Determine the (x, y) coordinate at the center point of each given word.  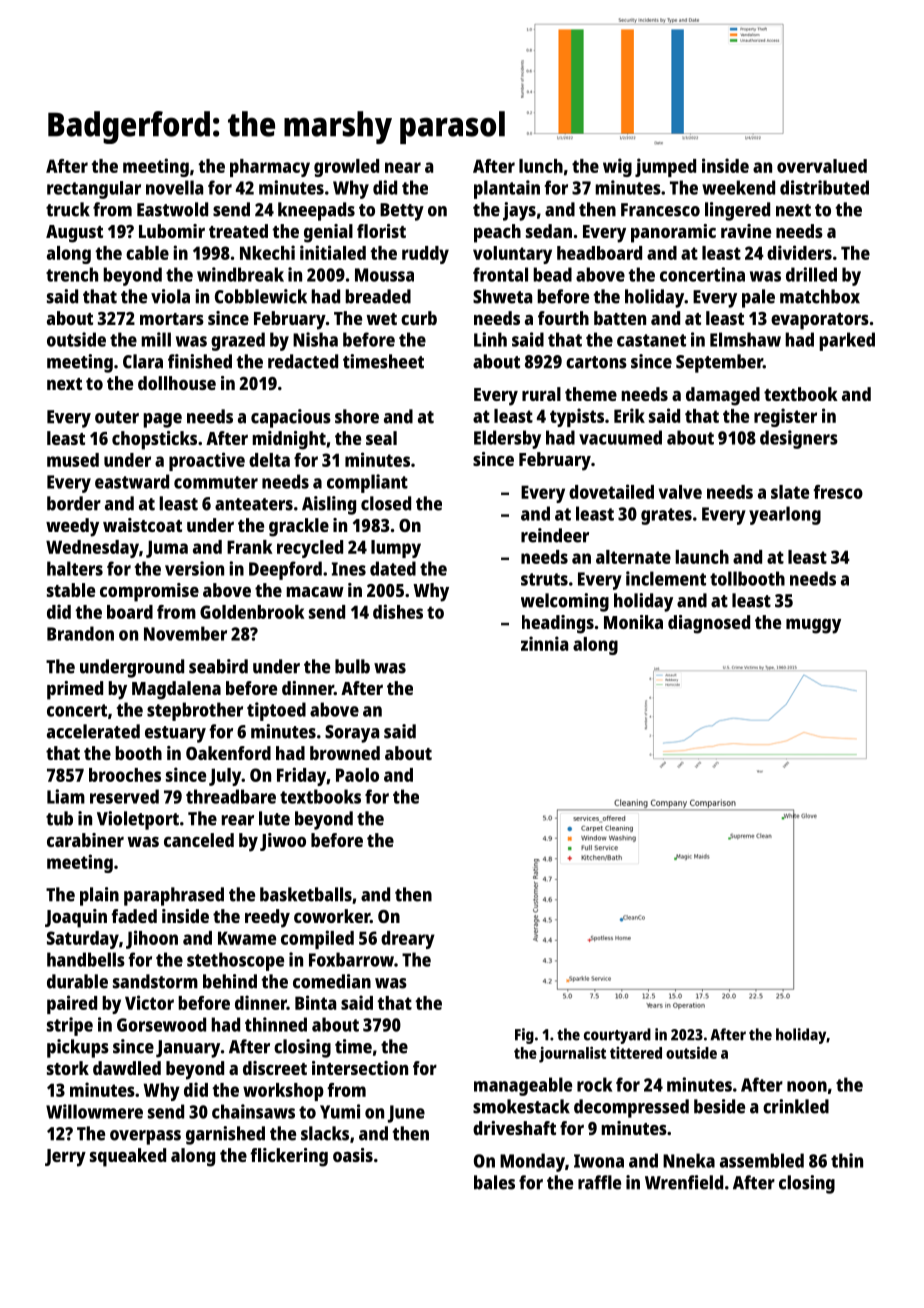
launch (702, 557)
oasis (353, 1155)
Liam (66, 796)
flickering (289, 1157)
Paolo (357, 775)
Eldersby (507, 439)
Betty (402, 212)
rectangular (94, 190)
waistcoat (142, 525)
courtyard (617, 1036)
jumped (665, 167)
